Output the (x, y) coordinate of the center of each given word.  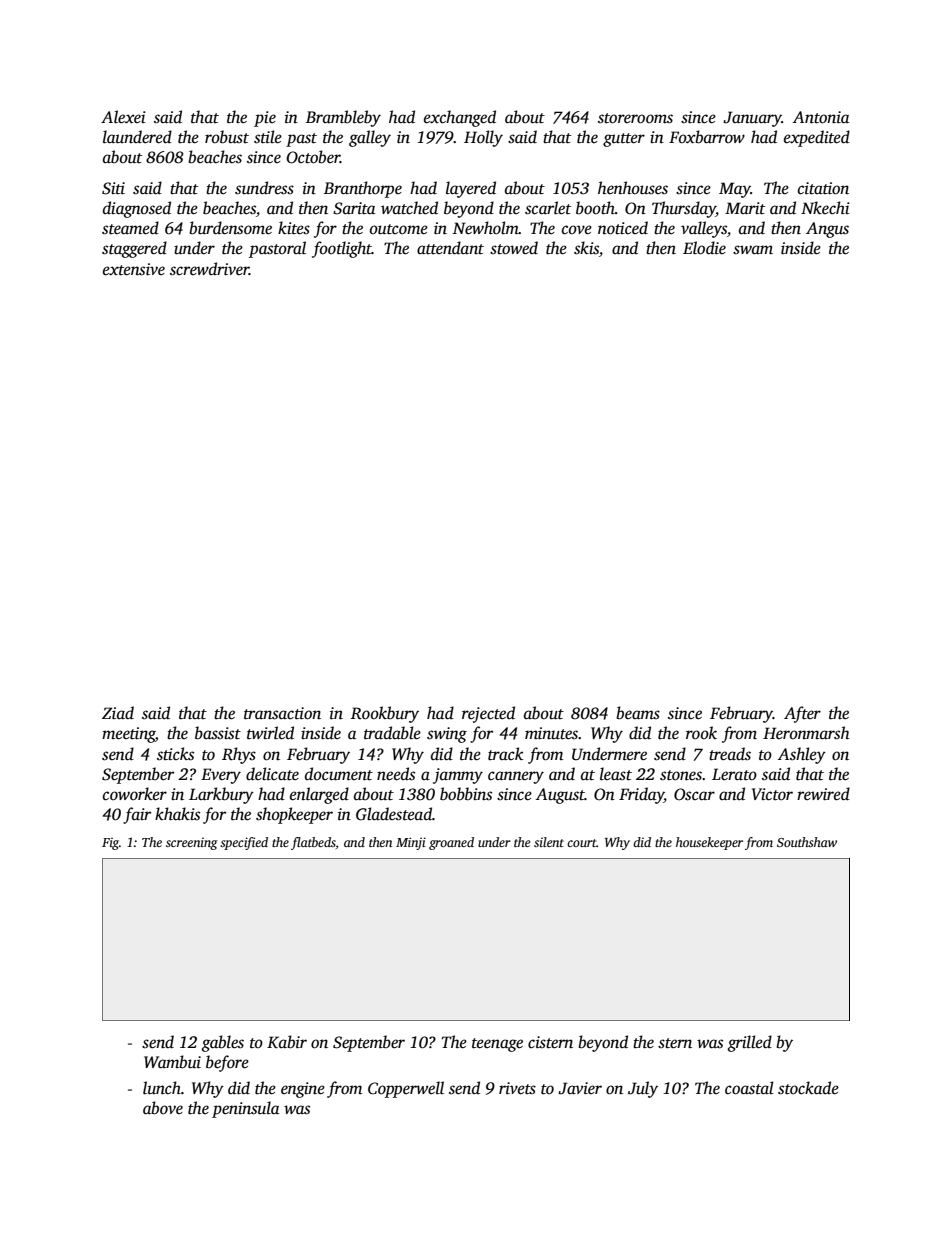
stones (681, 775)
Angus (827, 230)
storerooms (635, 118)
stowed (514, 248)
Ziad (118, 713)
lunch (162, 1088)
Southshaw (807, 842)
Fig (110, 844)
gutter (624, 140)
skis (586, 248)
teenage (497, 1045)
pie (265, 119)
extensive (134, 269)
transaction (282, 713)
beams (638, 713)
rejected (488, 714)
